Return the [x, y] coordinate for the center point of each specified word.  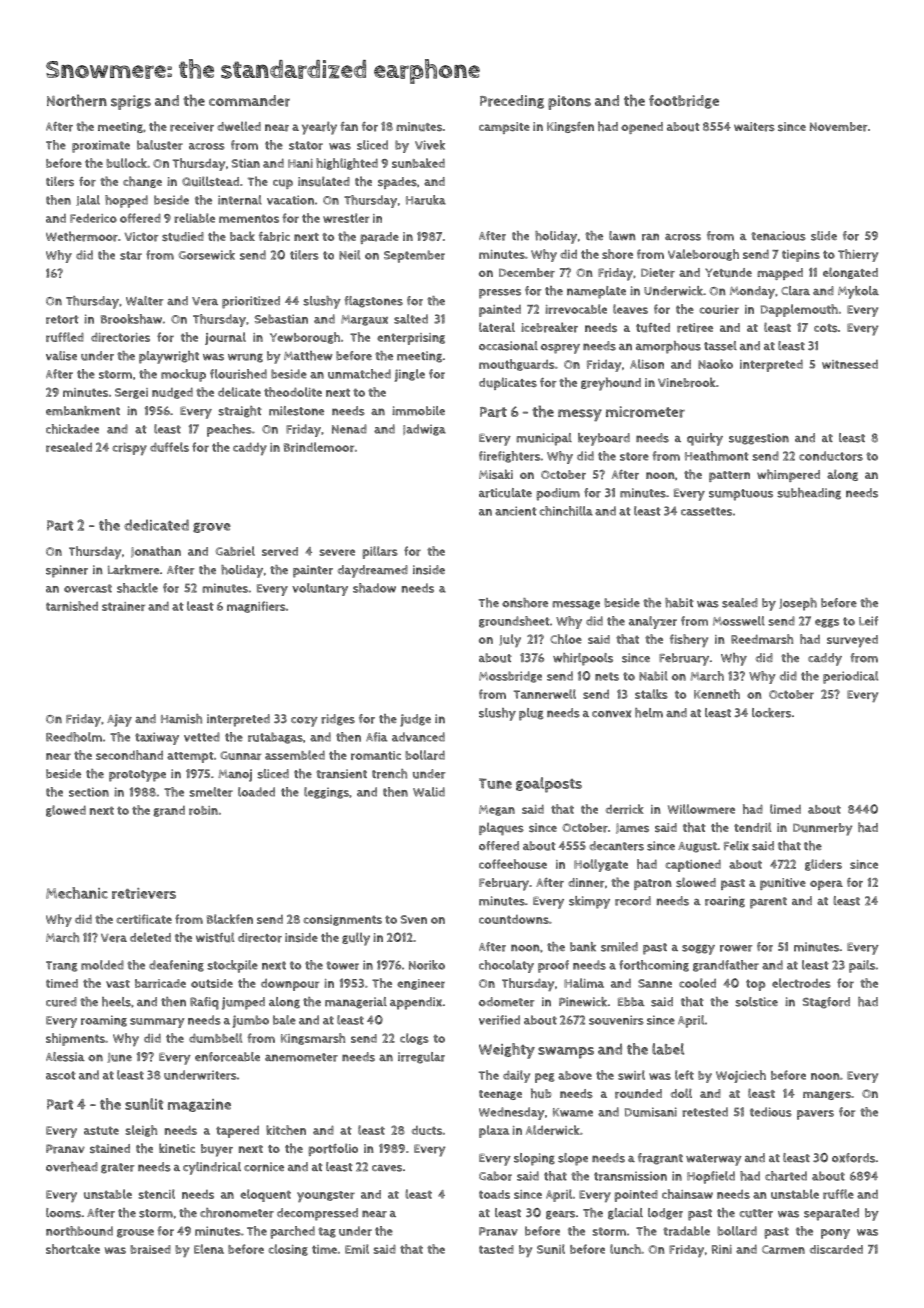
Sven [413, 919]
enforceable [227, 1057]
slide [824, 236]
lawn [622, 236]
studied [183, 236]
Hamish [181, 719]
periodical [850, 677]
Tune [495, 783]
